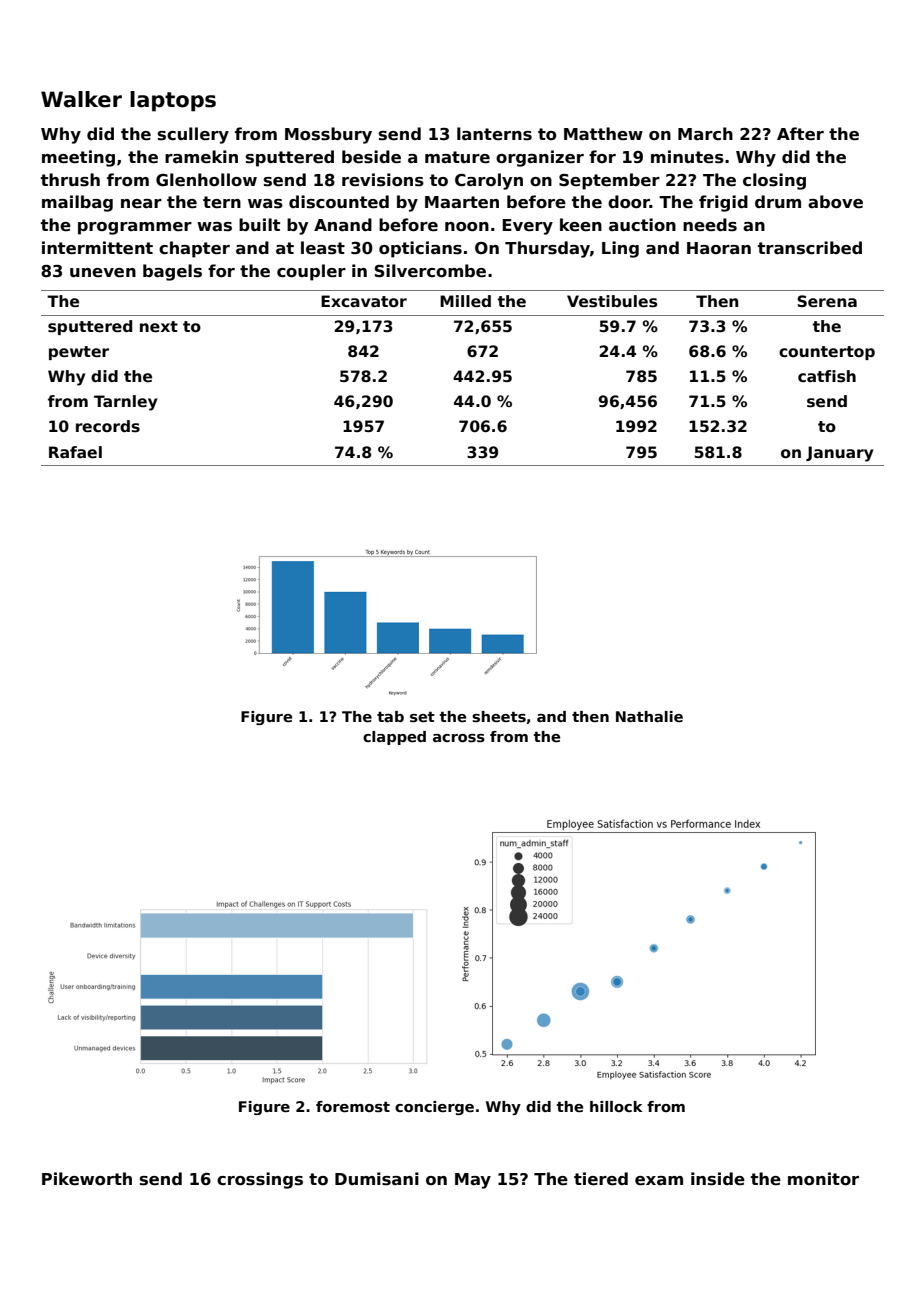  I want to click on Ling, so click(620, 249).
